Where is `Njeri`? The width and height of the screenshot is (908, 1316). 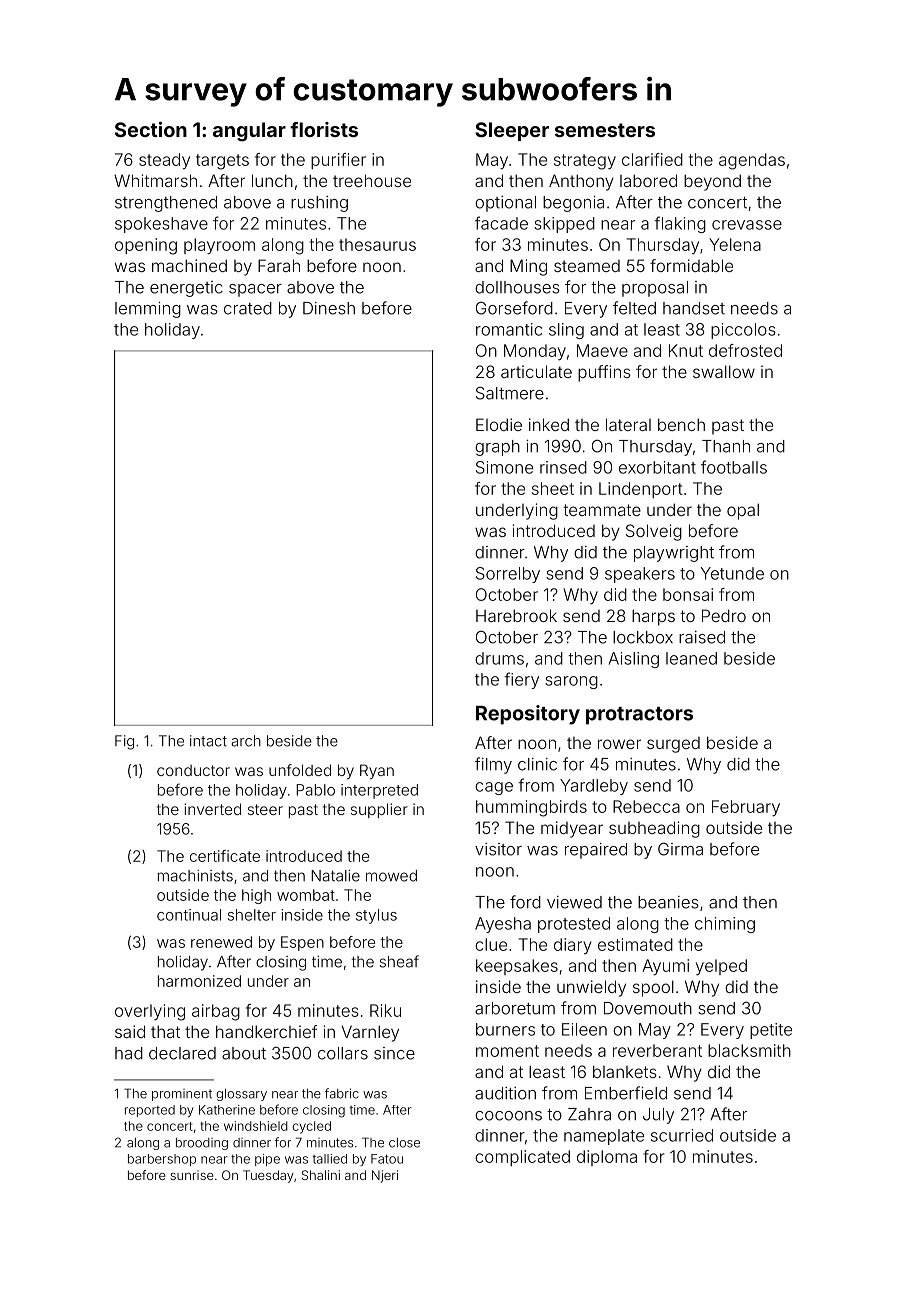 Njeri is located at coordinates (385, 1176).
